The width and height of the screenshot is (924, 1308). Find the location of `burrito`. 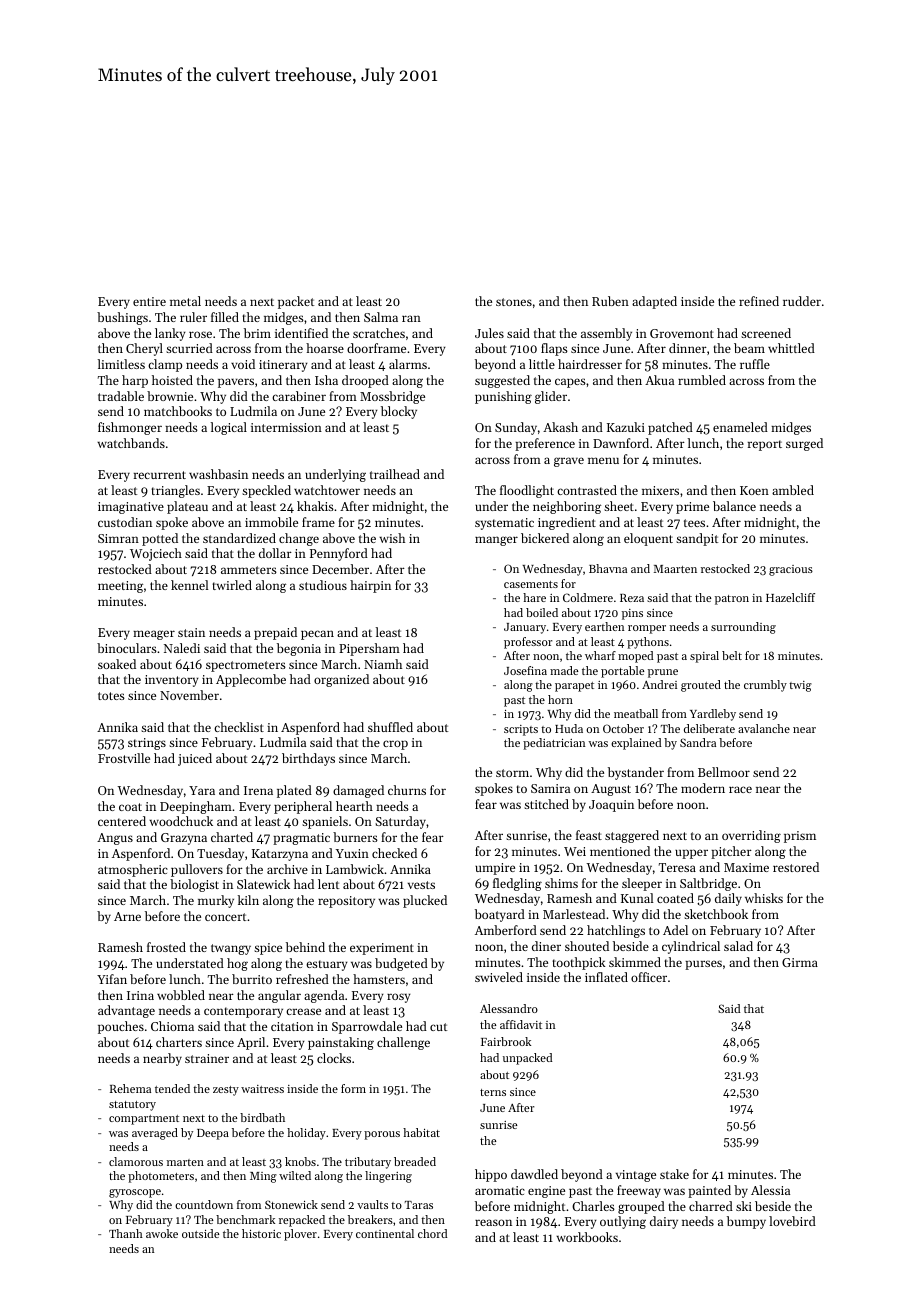

burrito is located at coordinates (252, 979).
